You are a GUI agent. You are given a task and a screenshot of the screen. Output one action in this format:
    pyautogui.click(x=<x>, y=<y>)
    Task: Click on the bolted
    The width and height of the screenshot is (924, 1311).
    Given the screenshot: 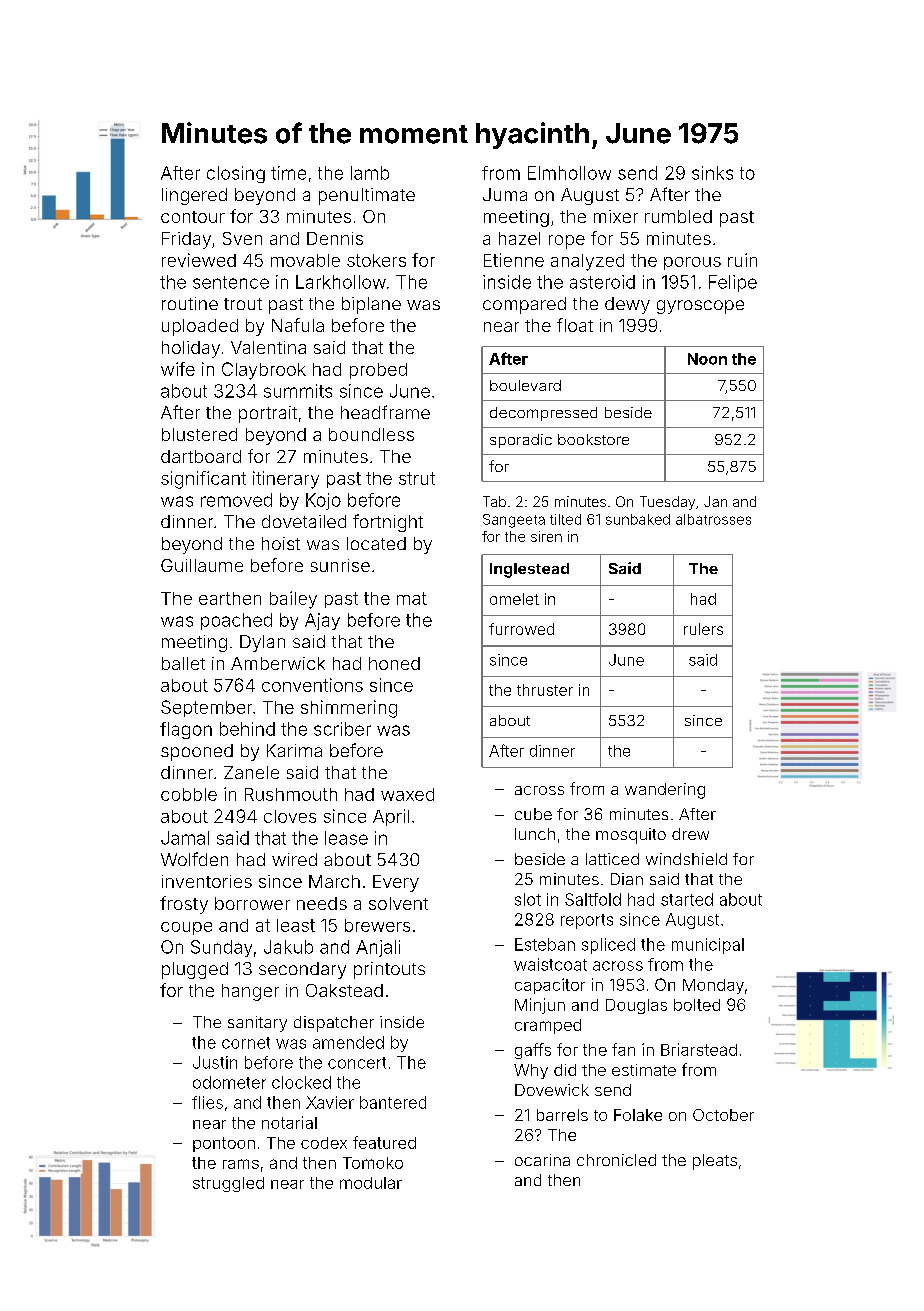 What is the action you would take?
    pyautogui.click(x=697, y=1005)
